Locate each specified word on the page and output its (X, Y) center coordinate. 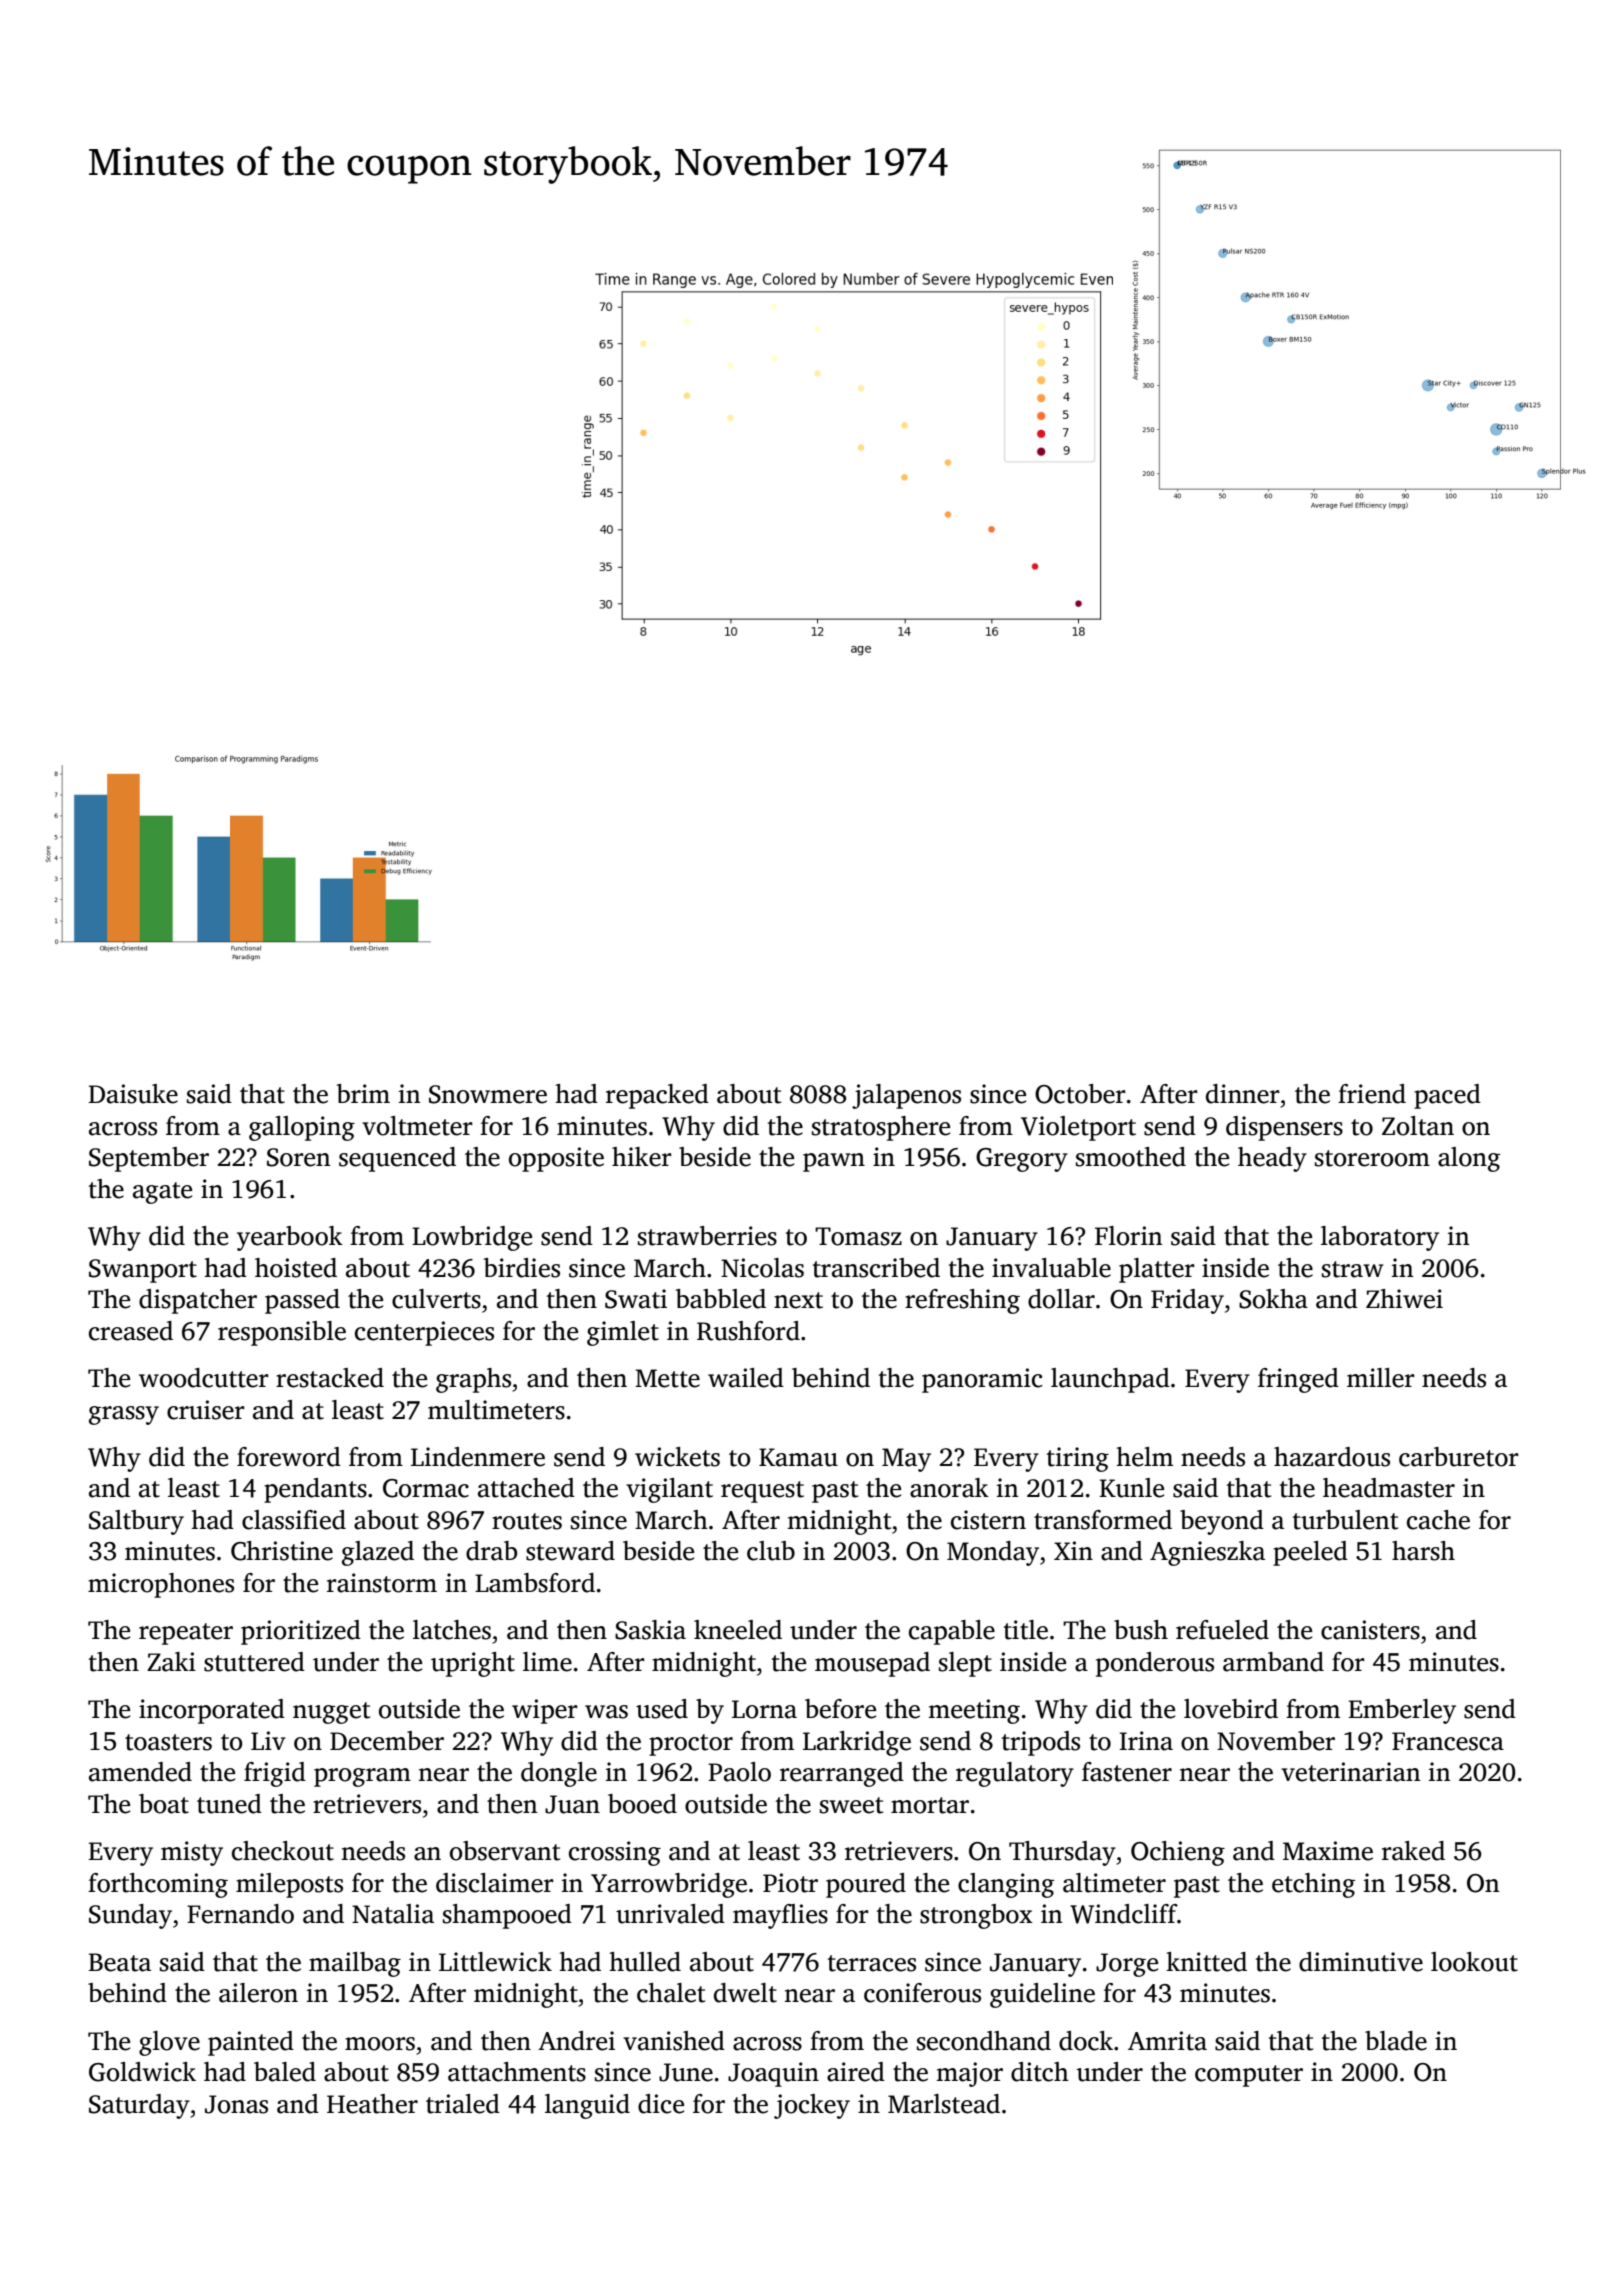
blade (1396, 2041)
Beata (119, 1962)
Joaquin (773, 2074)
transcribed (876, 1268)
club (771, 1551)
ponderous (1155, 1664)
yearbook (290, 1238)
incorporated (212, 1711)
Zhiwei (1404, 1299)
